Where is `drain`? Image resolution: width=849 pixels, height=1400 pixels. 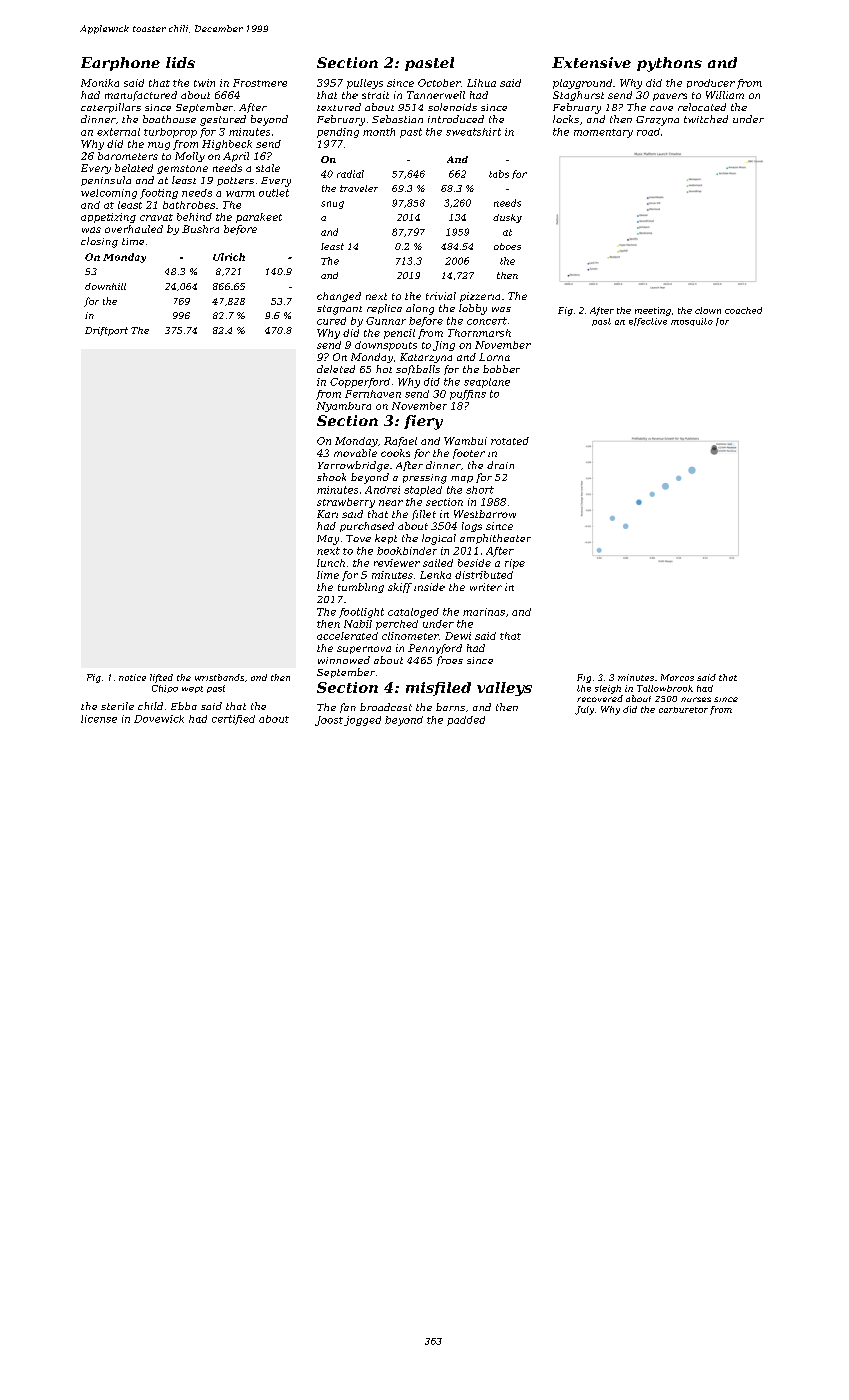 drain is located at coordinates (500, 465).
